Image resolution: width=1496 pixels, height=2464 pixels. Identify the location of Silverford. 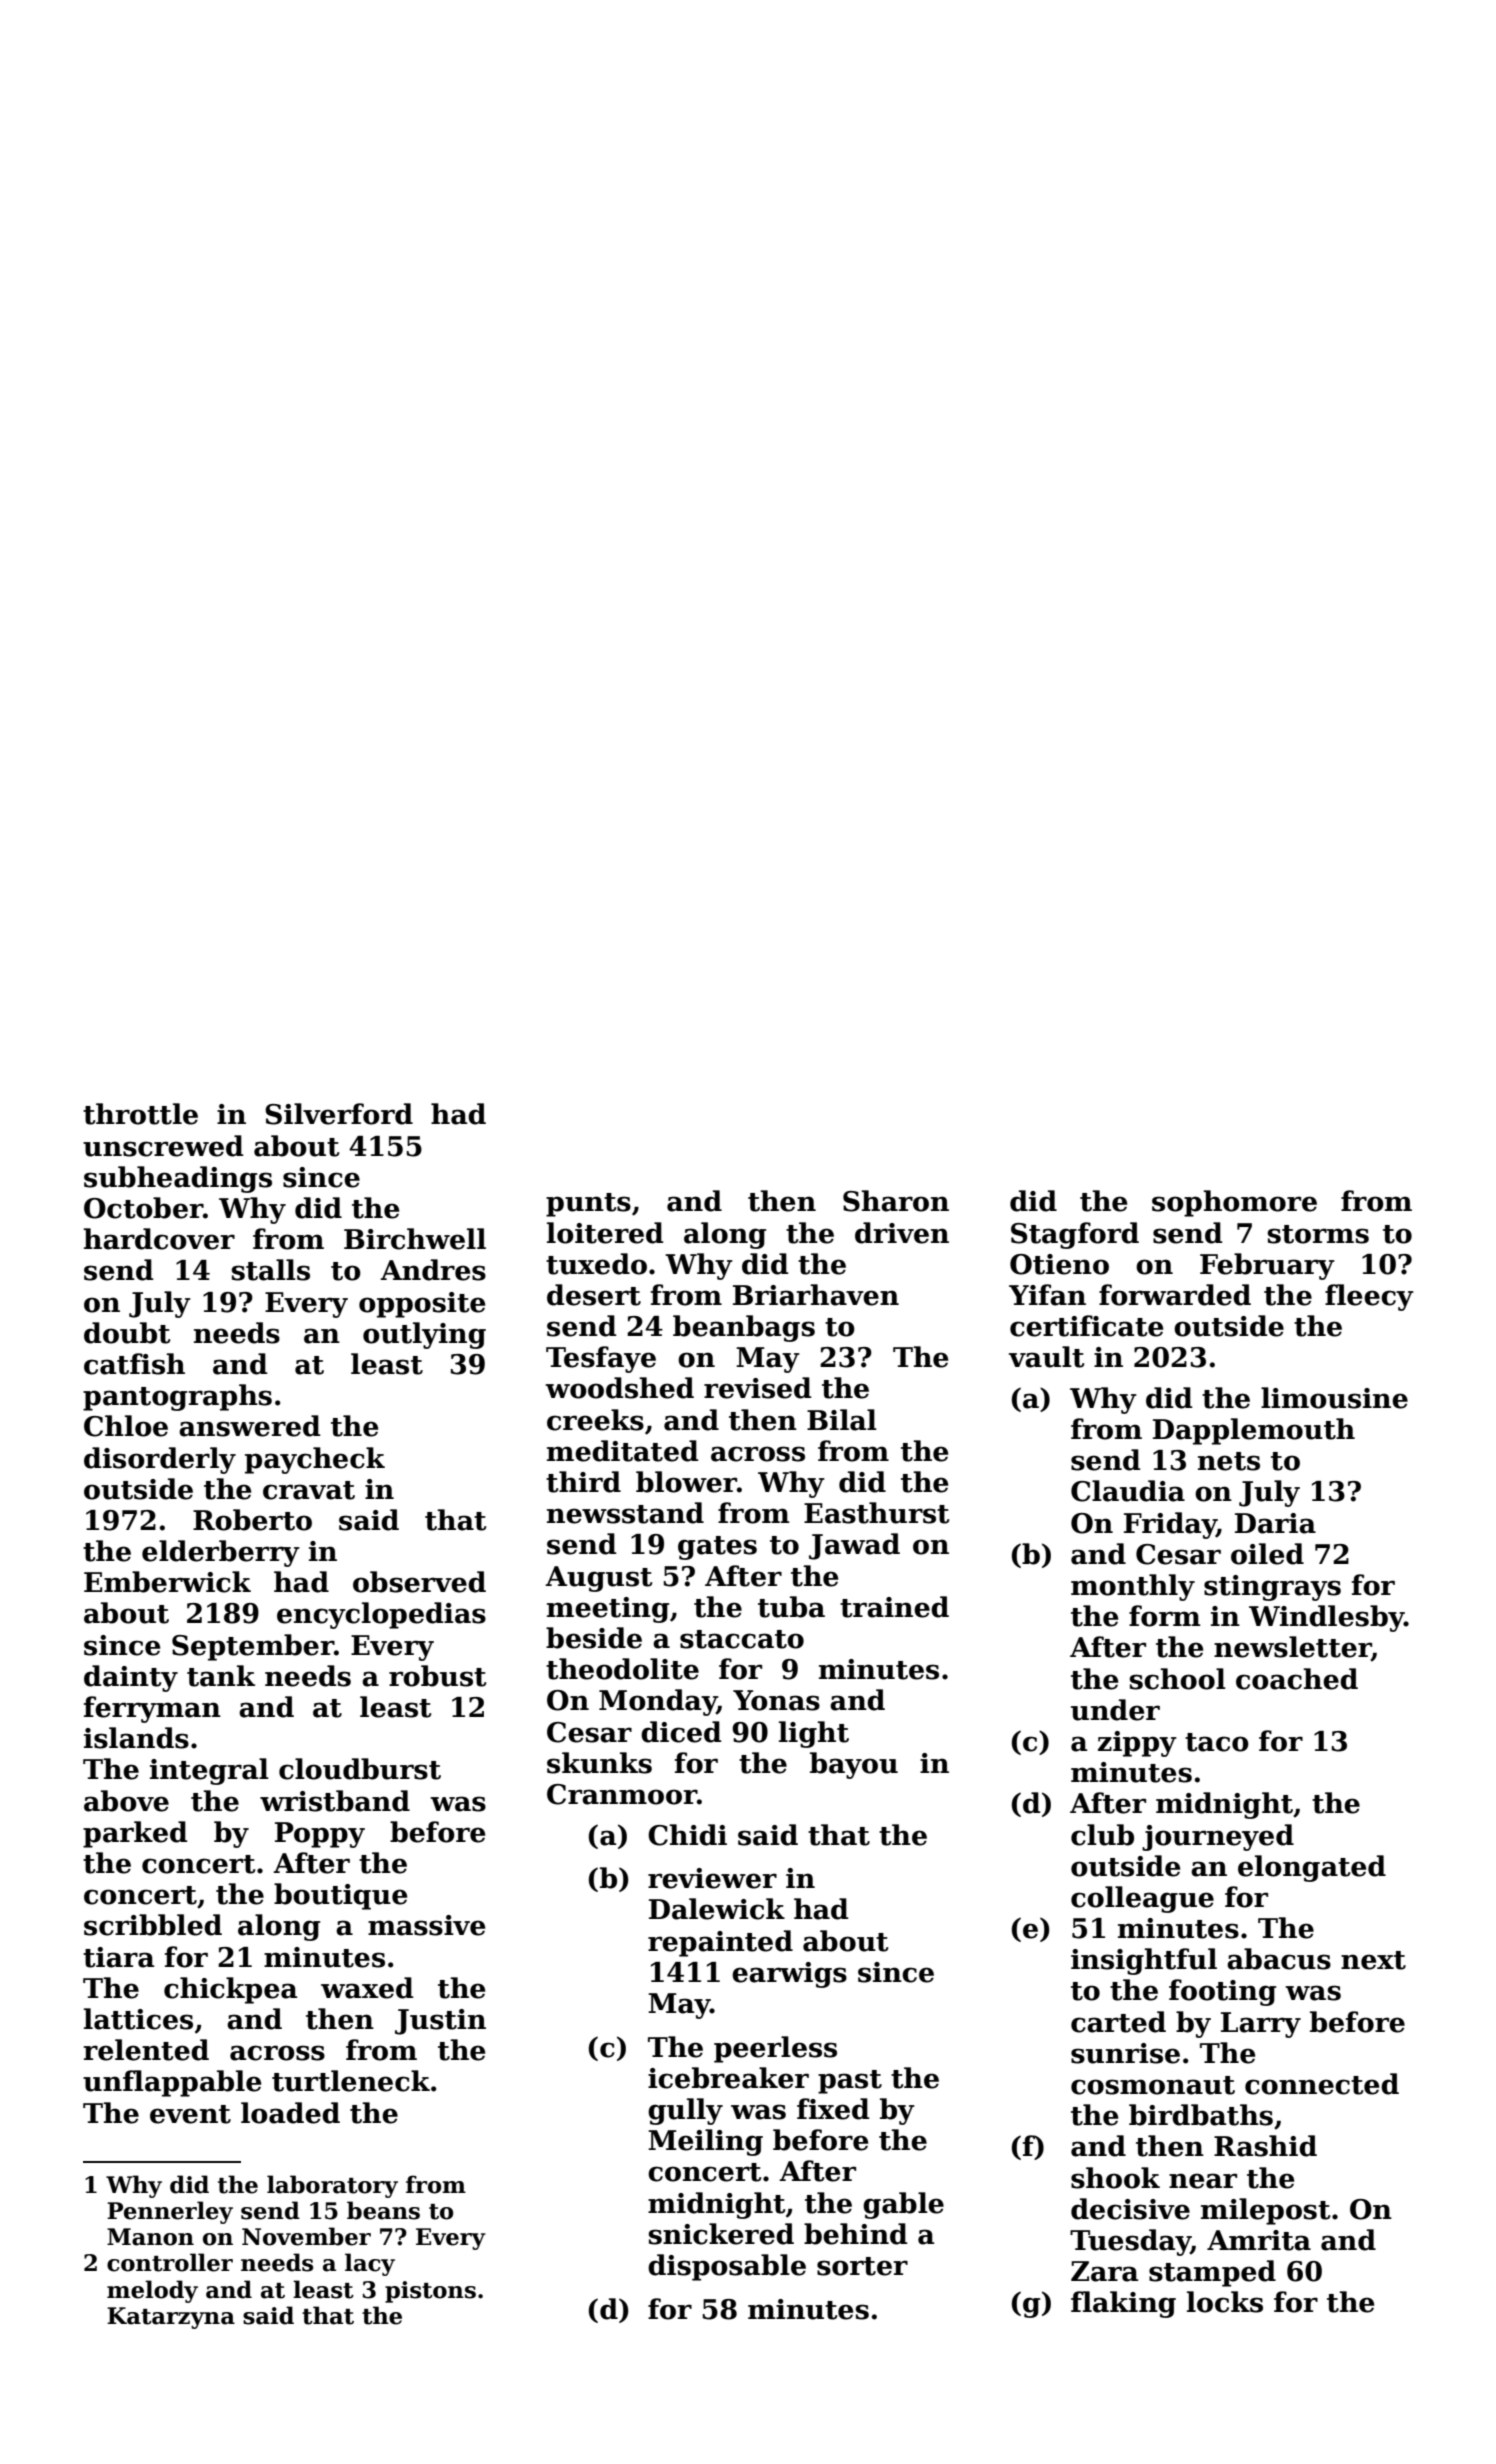
(339, 1114).
